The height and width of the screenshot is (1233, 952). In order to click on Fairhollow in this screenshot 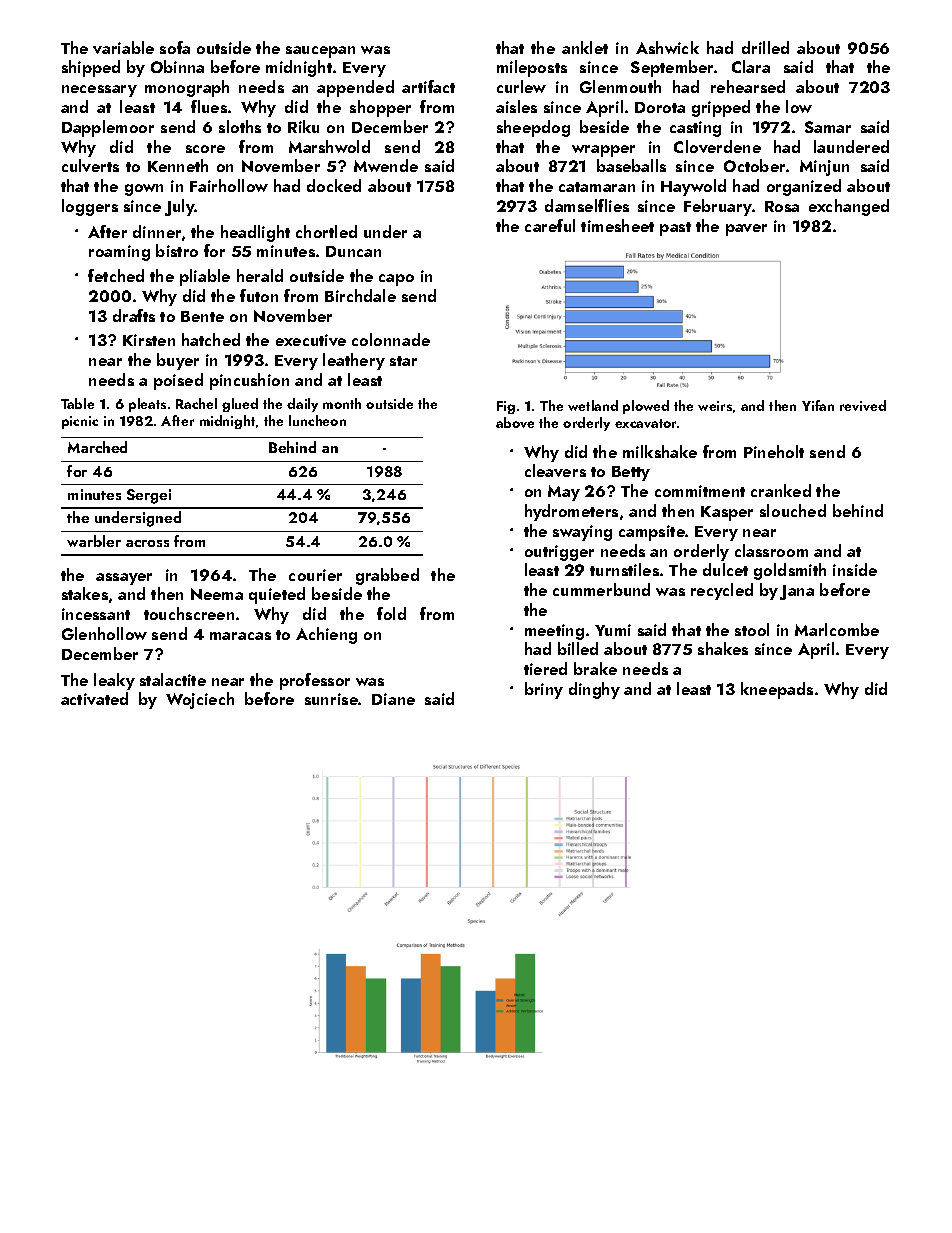, I will do `click(229, 185)`.
